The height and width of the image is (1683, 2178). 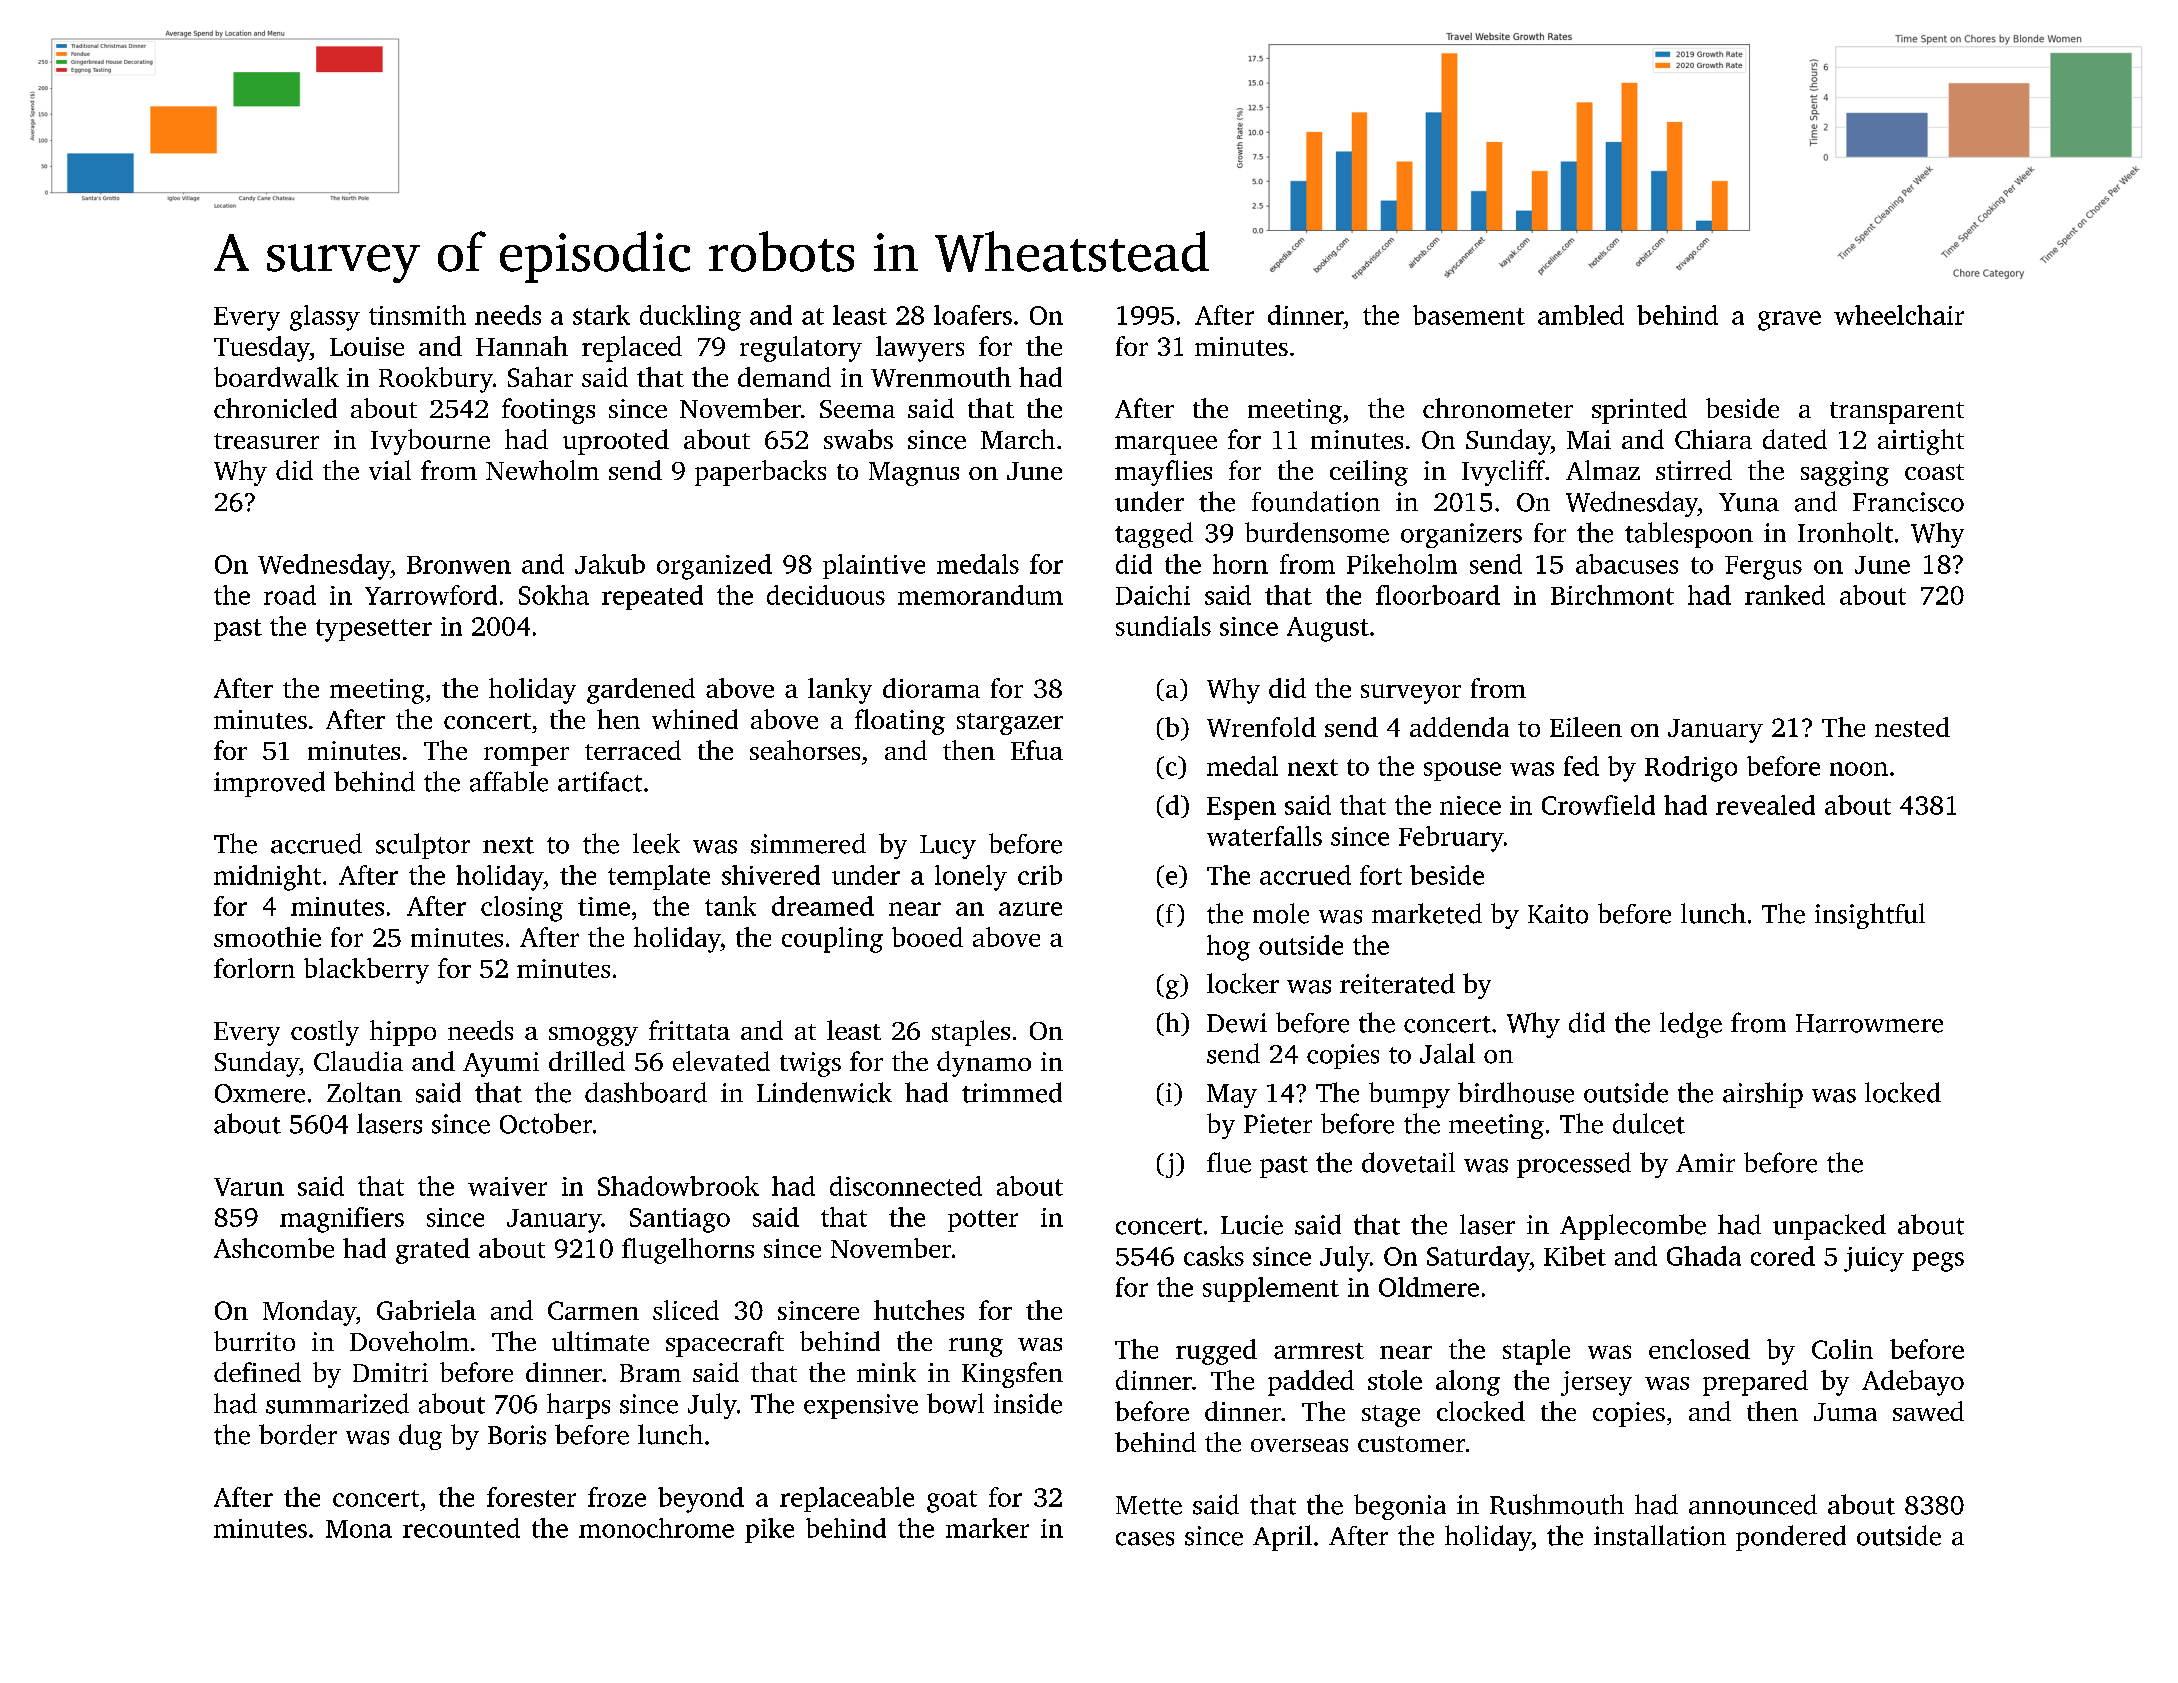 I want to click on ambled, so click(x=1581, y=315).
